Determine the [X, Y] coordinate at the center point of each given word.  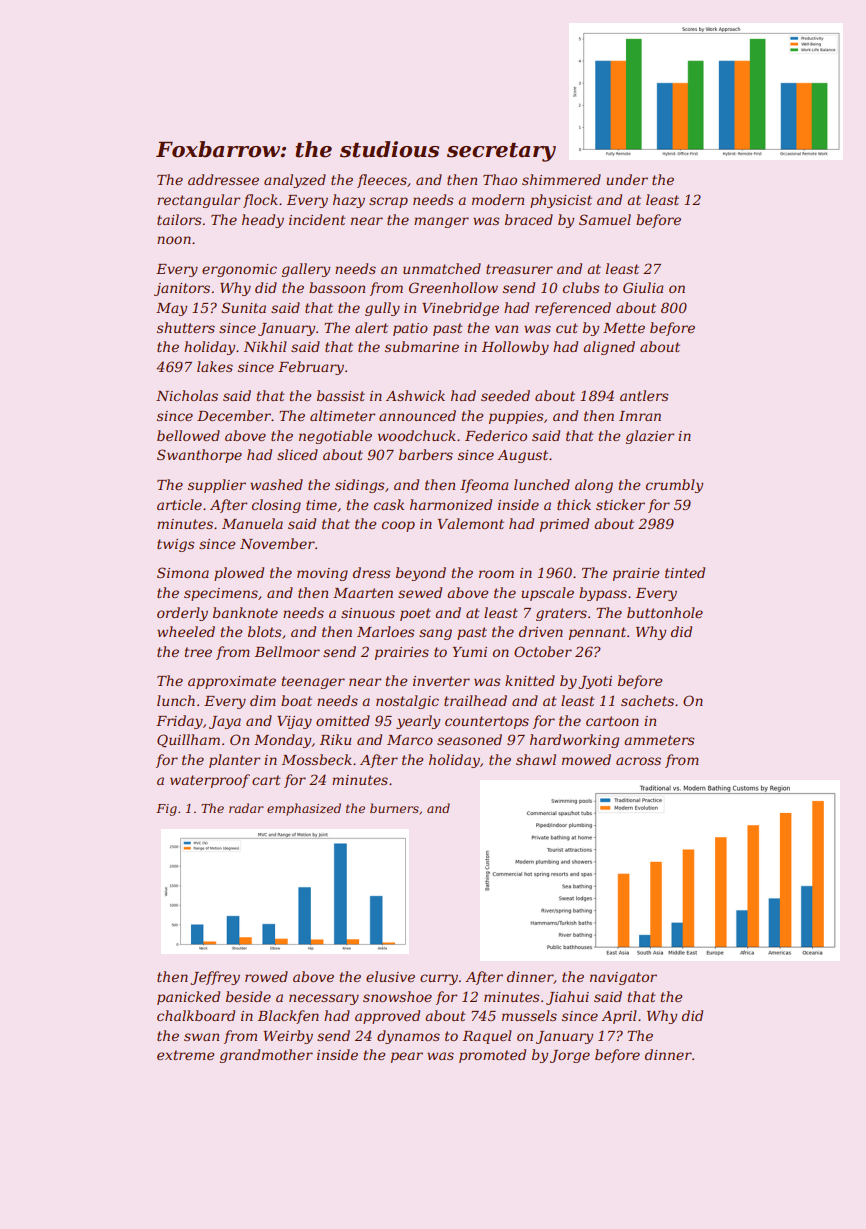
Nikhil [265, 346]
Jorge [570, 1056]
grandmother [266, 1056]
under [627, 179]
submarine [422, 346]
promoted [492, 1056]
